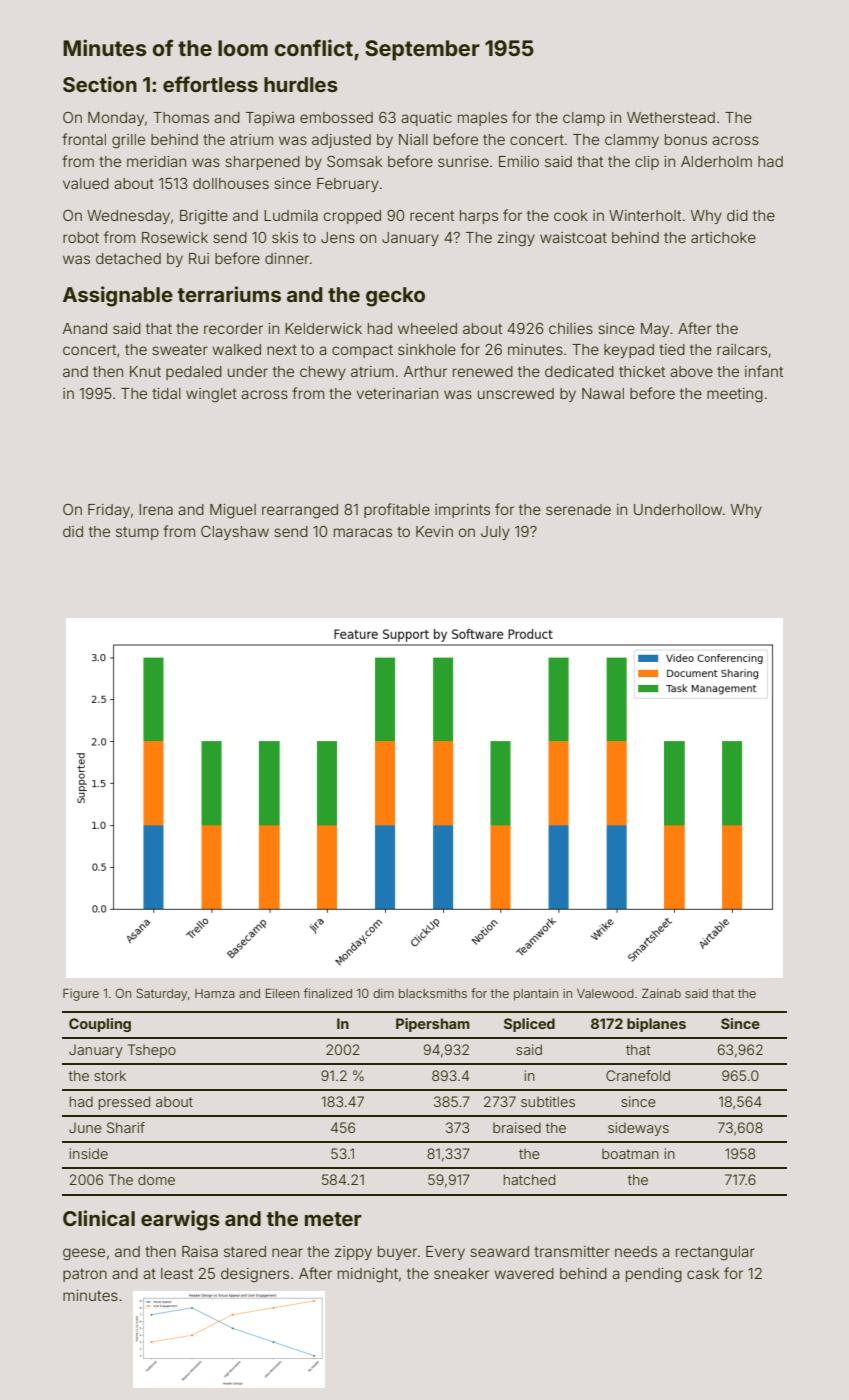  I want to click on dollhouses, so click(231, 183).
